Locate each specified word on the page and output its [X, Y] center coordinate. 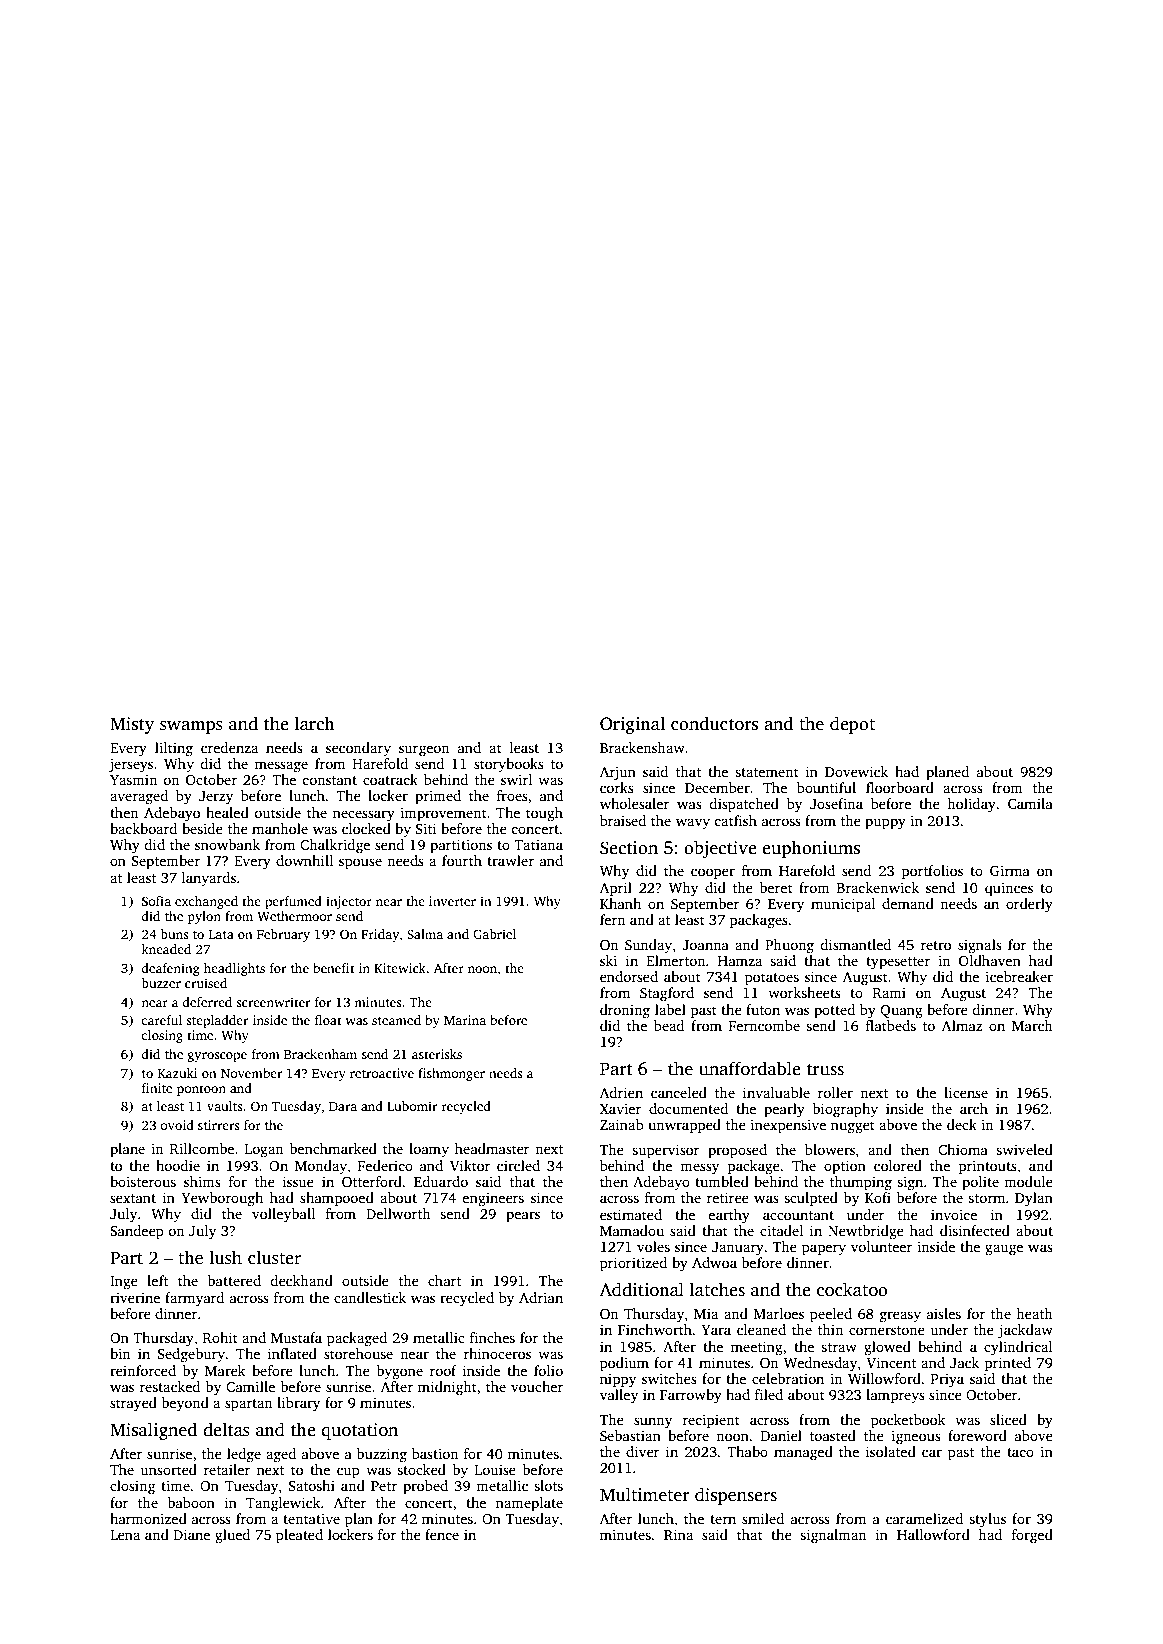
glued [232, 1536]
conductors [714, 723]
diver [643, 1451]
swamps [191, 727]
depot [852, 725]
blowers [830, 1149]
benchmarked [333, 1148]
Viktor [470, 1165]
